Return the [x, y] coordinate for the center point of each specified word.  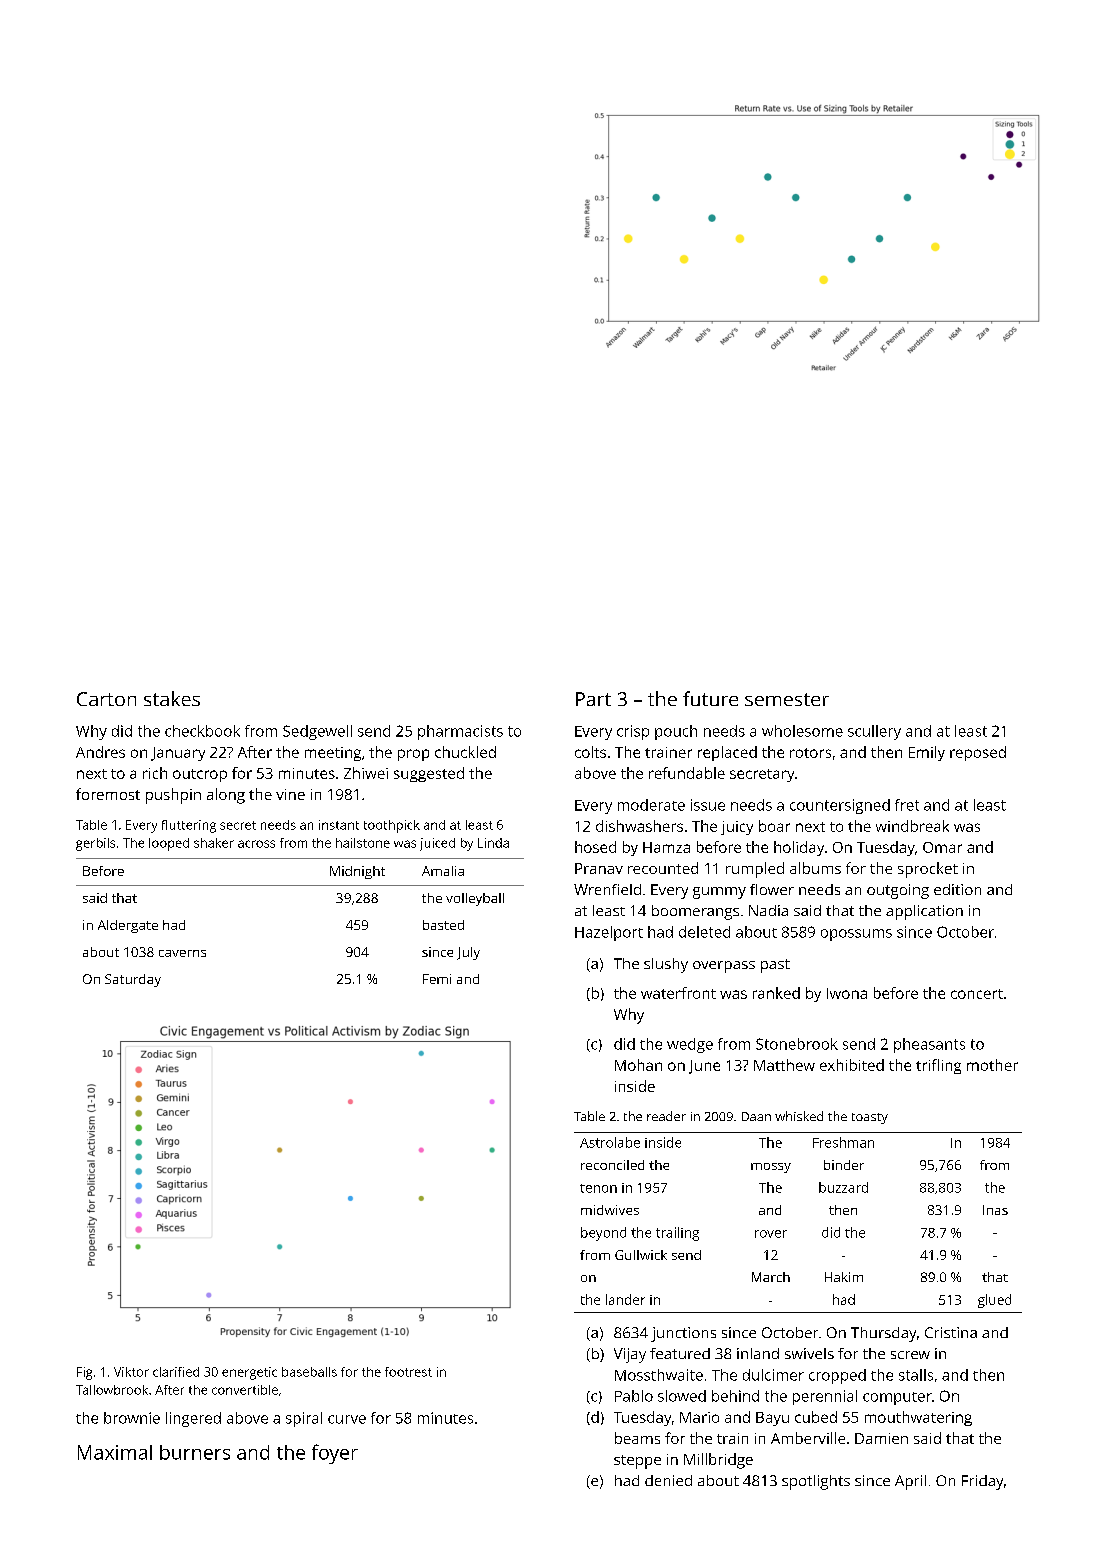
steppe [637, 1462]
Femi [437, 979]
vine [290, 794]
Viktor [131, 1372]
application [924, 912]
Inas [995, 1210]
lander [625, 1299]
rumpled [755, 870]
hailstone [363, 843]
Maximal [115, 1452]
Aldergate [128, 926]
